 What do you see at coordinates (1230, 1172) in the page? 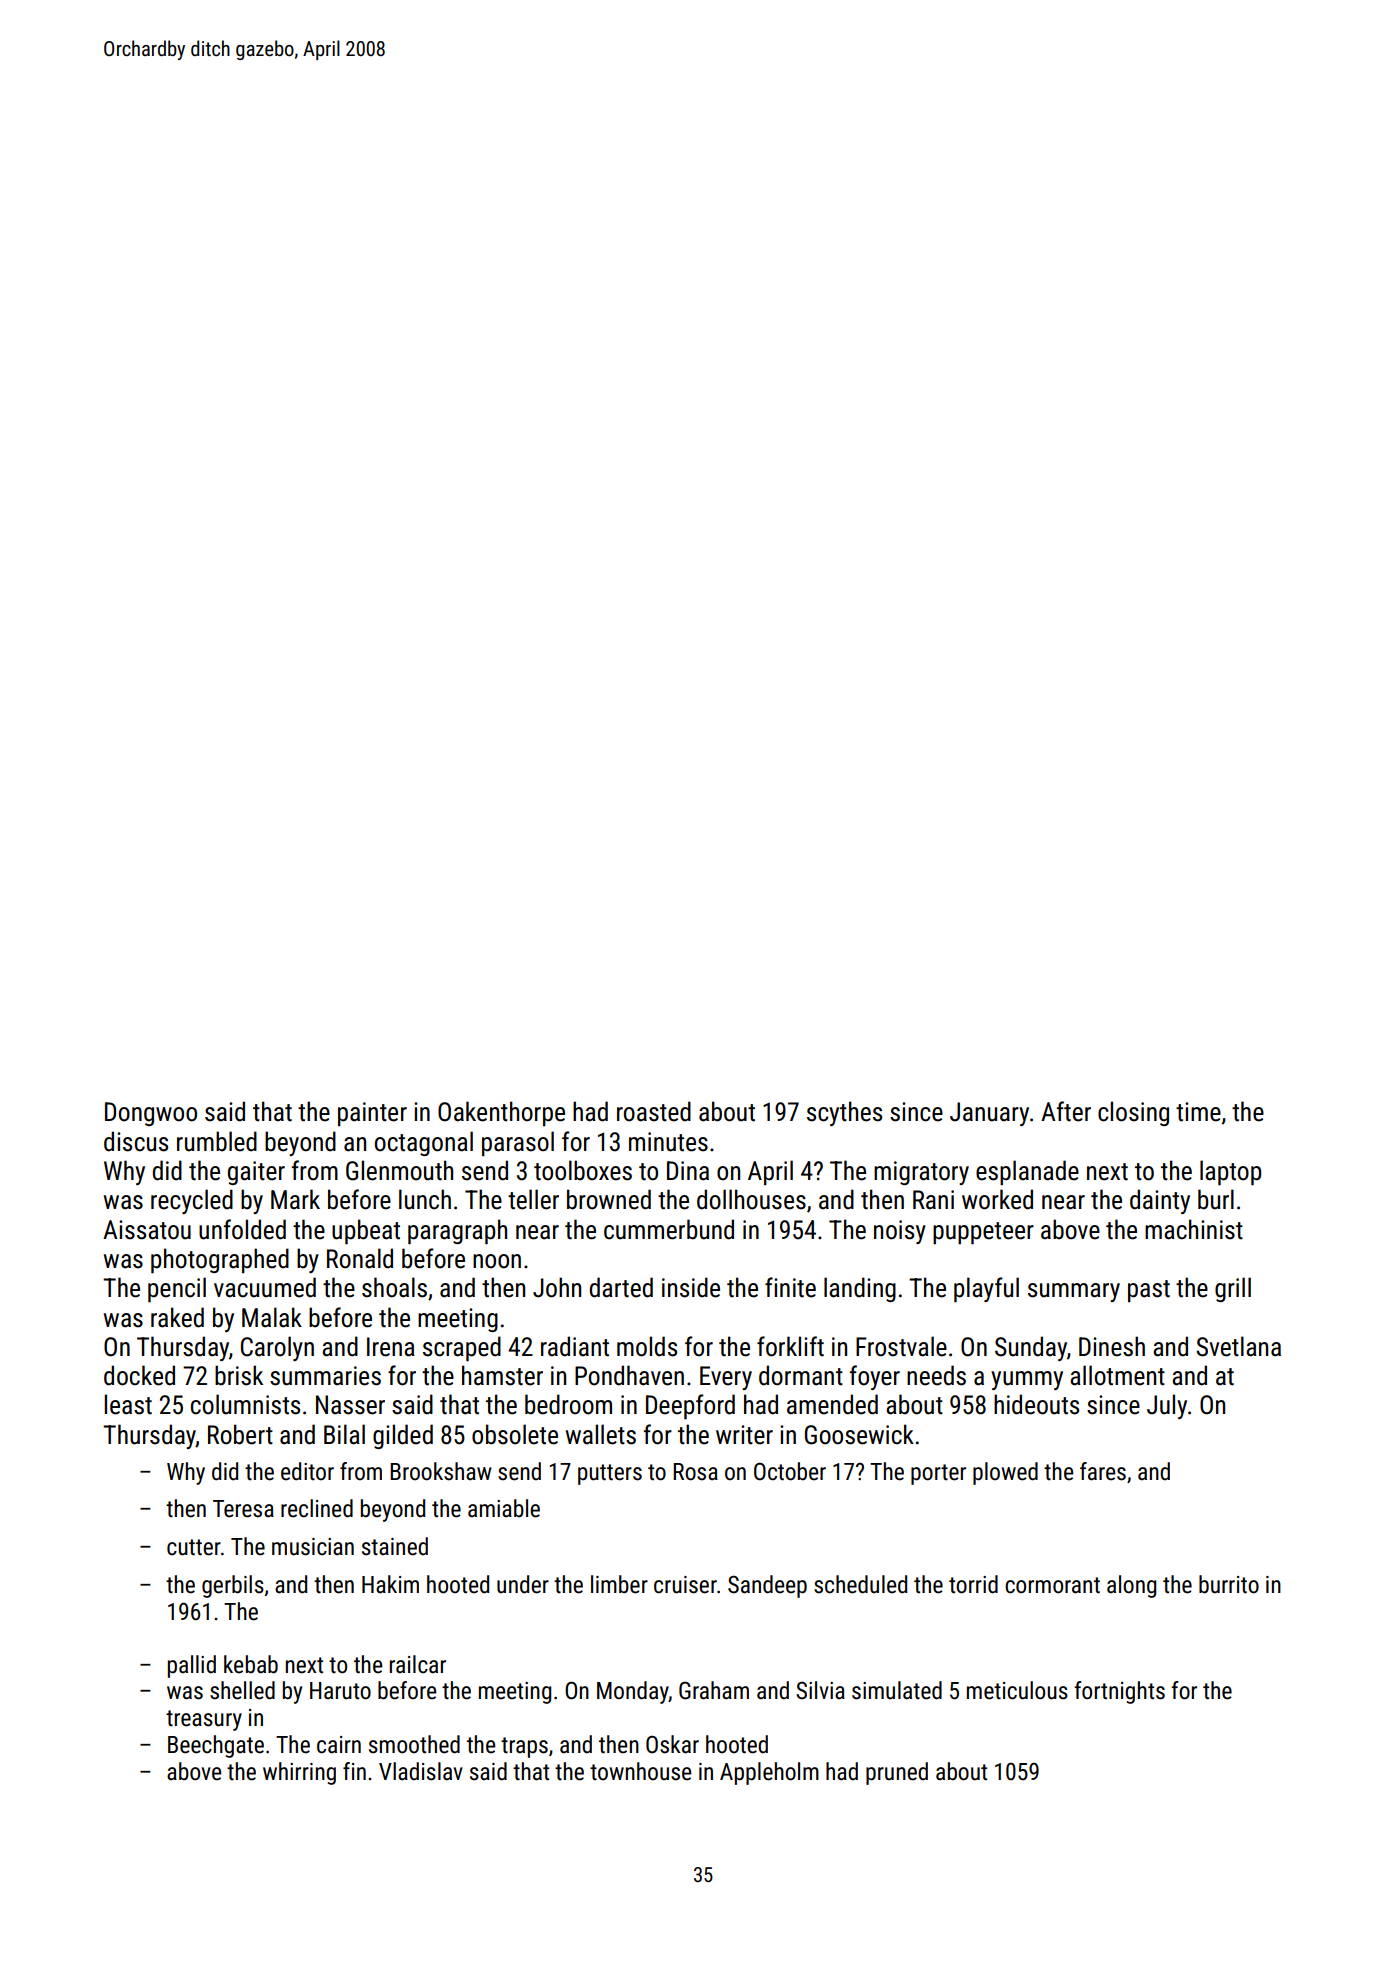
I see `laptop` at bounding box center [1230, 1172].
